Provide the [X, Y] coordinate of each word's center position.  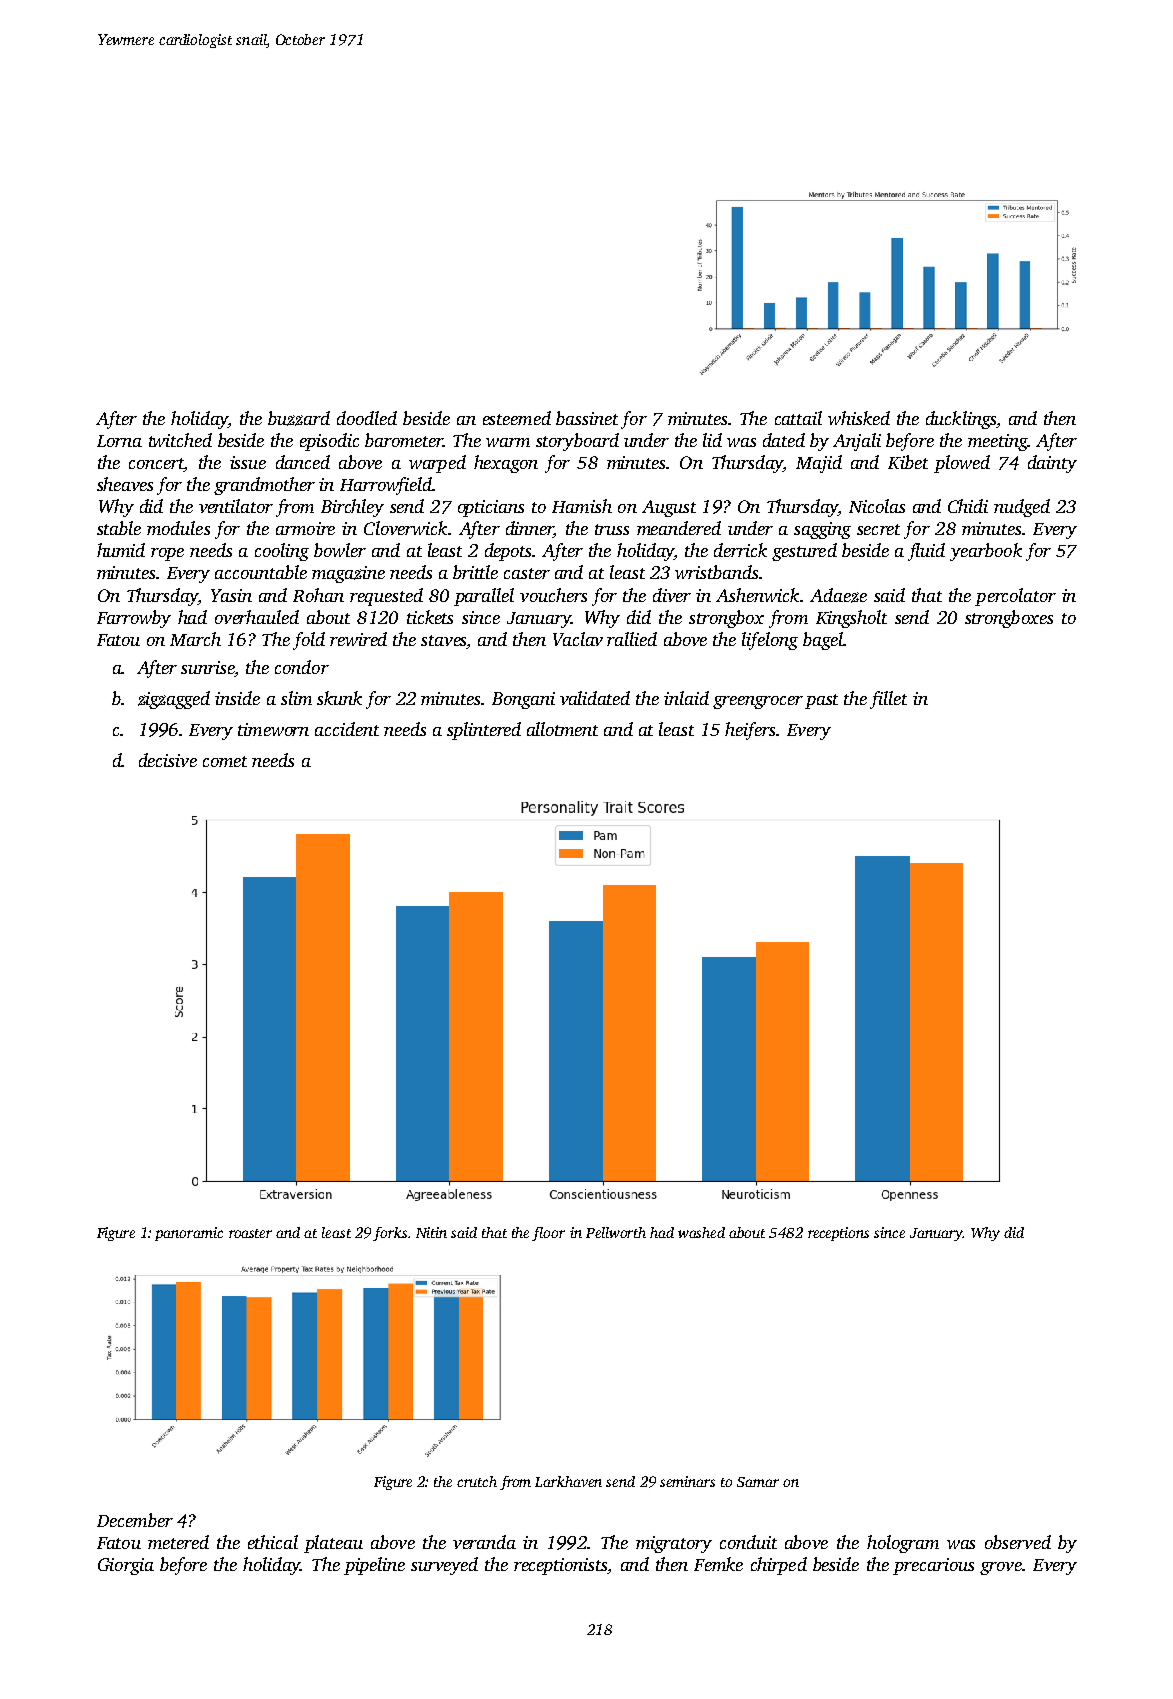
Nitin [431, 1232]
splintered [484, 731]
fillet [888, 700]
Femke [718, 1564]
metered [178, 1542]
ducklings [961, 420]
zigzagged [174, 700]
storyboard [577, 442]
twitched [180, 440]
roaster [250, 1233]
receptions [838, 1234]
